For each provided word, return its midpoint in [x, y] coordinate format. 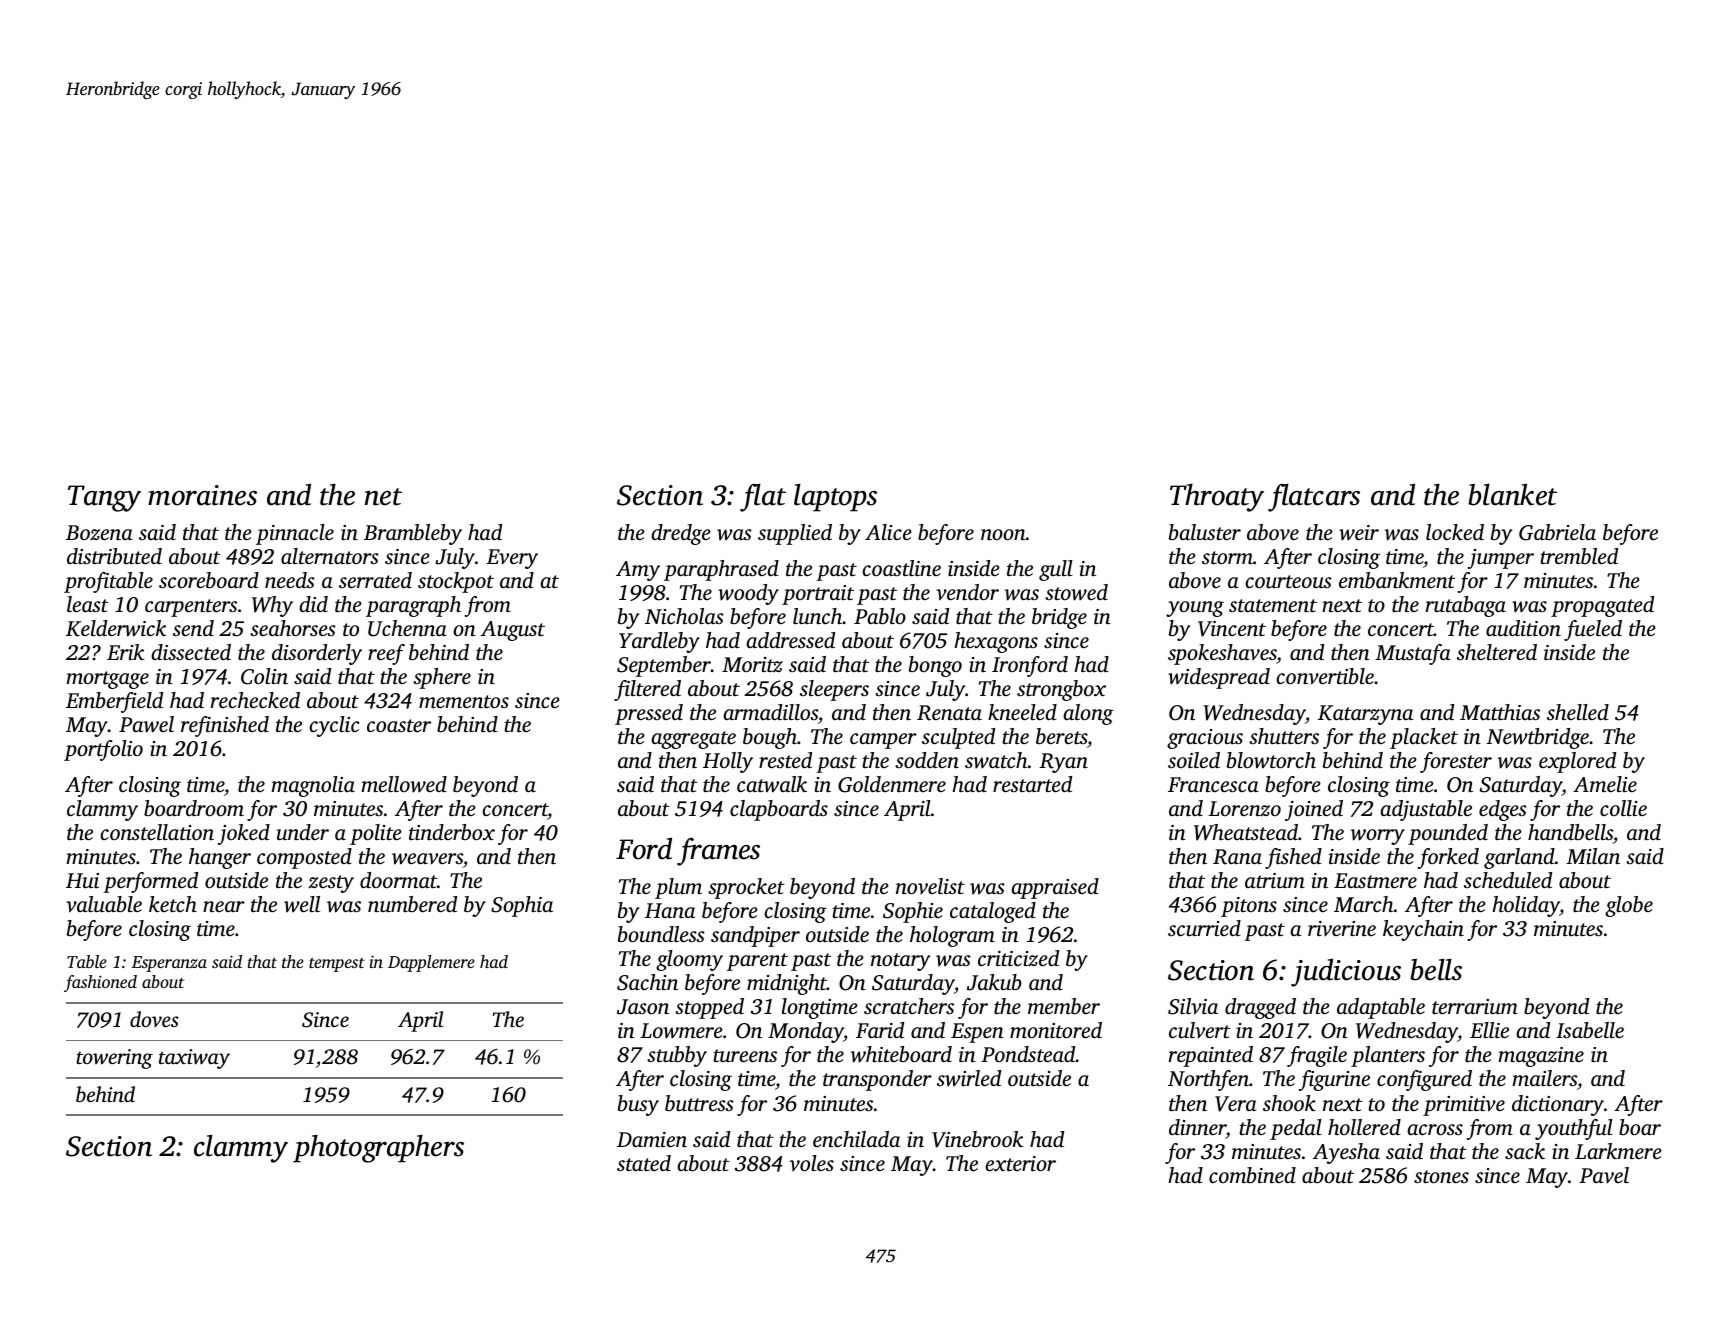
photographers [378, 1149]
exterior [1020, 1163]
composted [304, 858]
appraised [1055, 888]
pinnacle [295, 534]
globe [1629, 906]
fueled [1593, 630]
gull [1056, 570]
